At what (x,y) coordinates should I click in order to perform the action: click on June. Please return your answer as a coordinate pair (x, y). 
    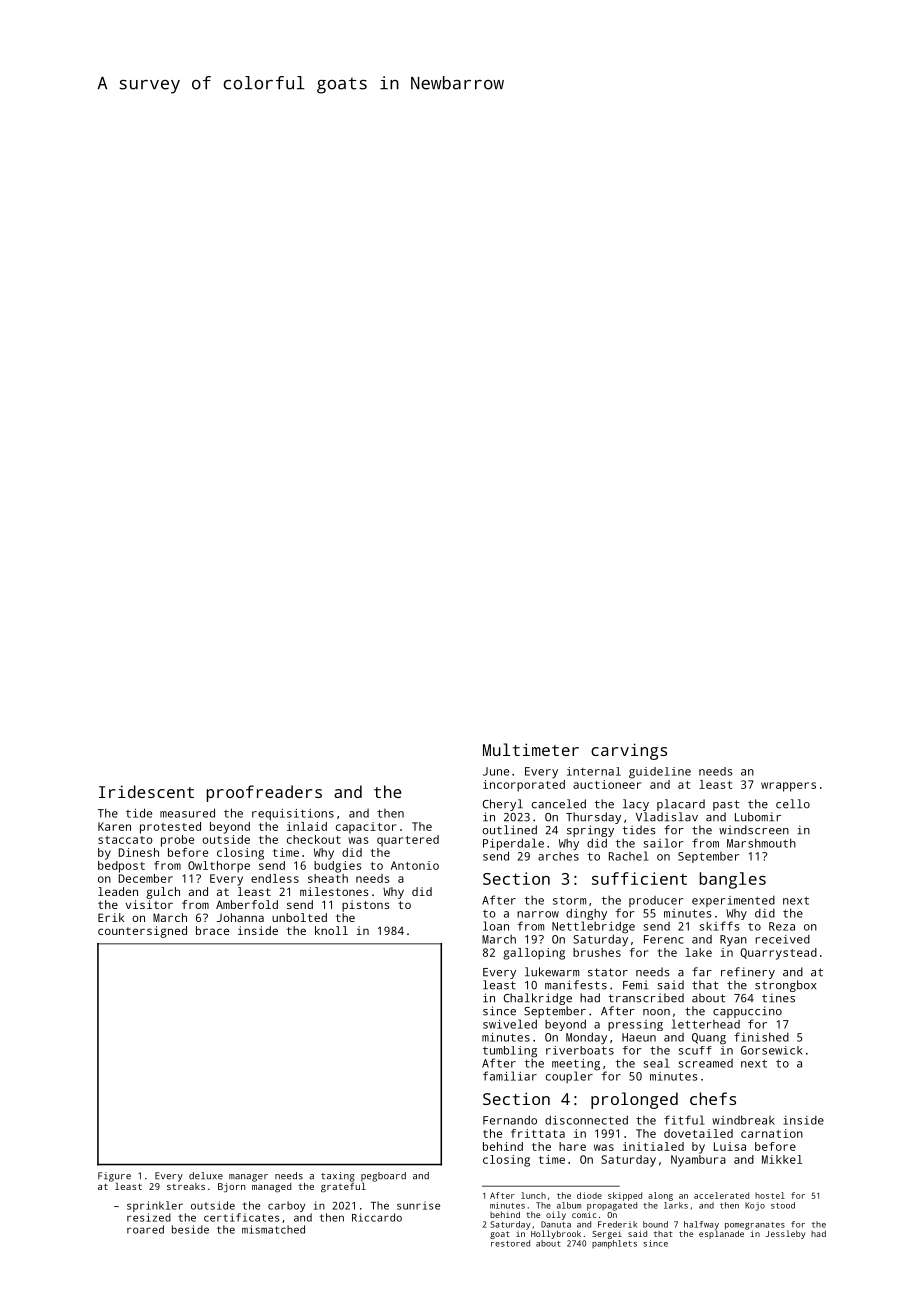
    Looking at the image, I should click on (496, 771).
